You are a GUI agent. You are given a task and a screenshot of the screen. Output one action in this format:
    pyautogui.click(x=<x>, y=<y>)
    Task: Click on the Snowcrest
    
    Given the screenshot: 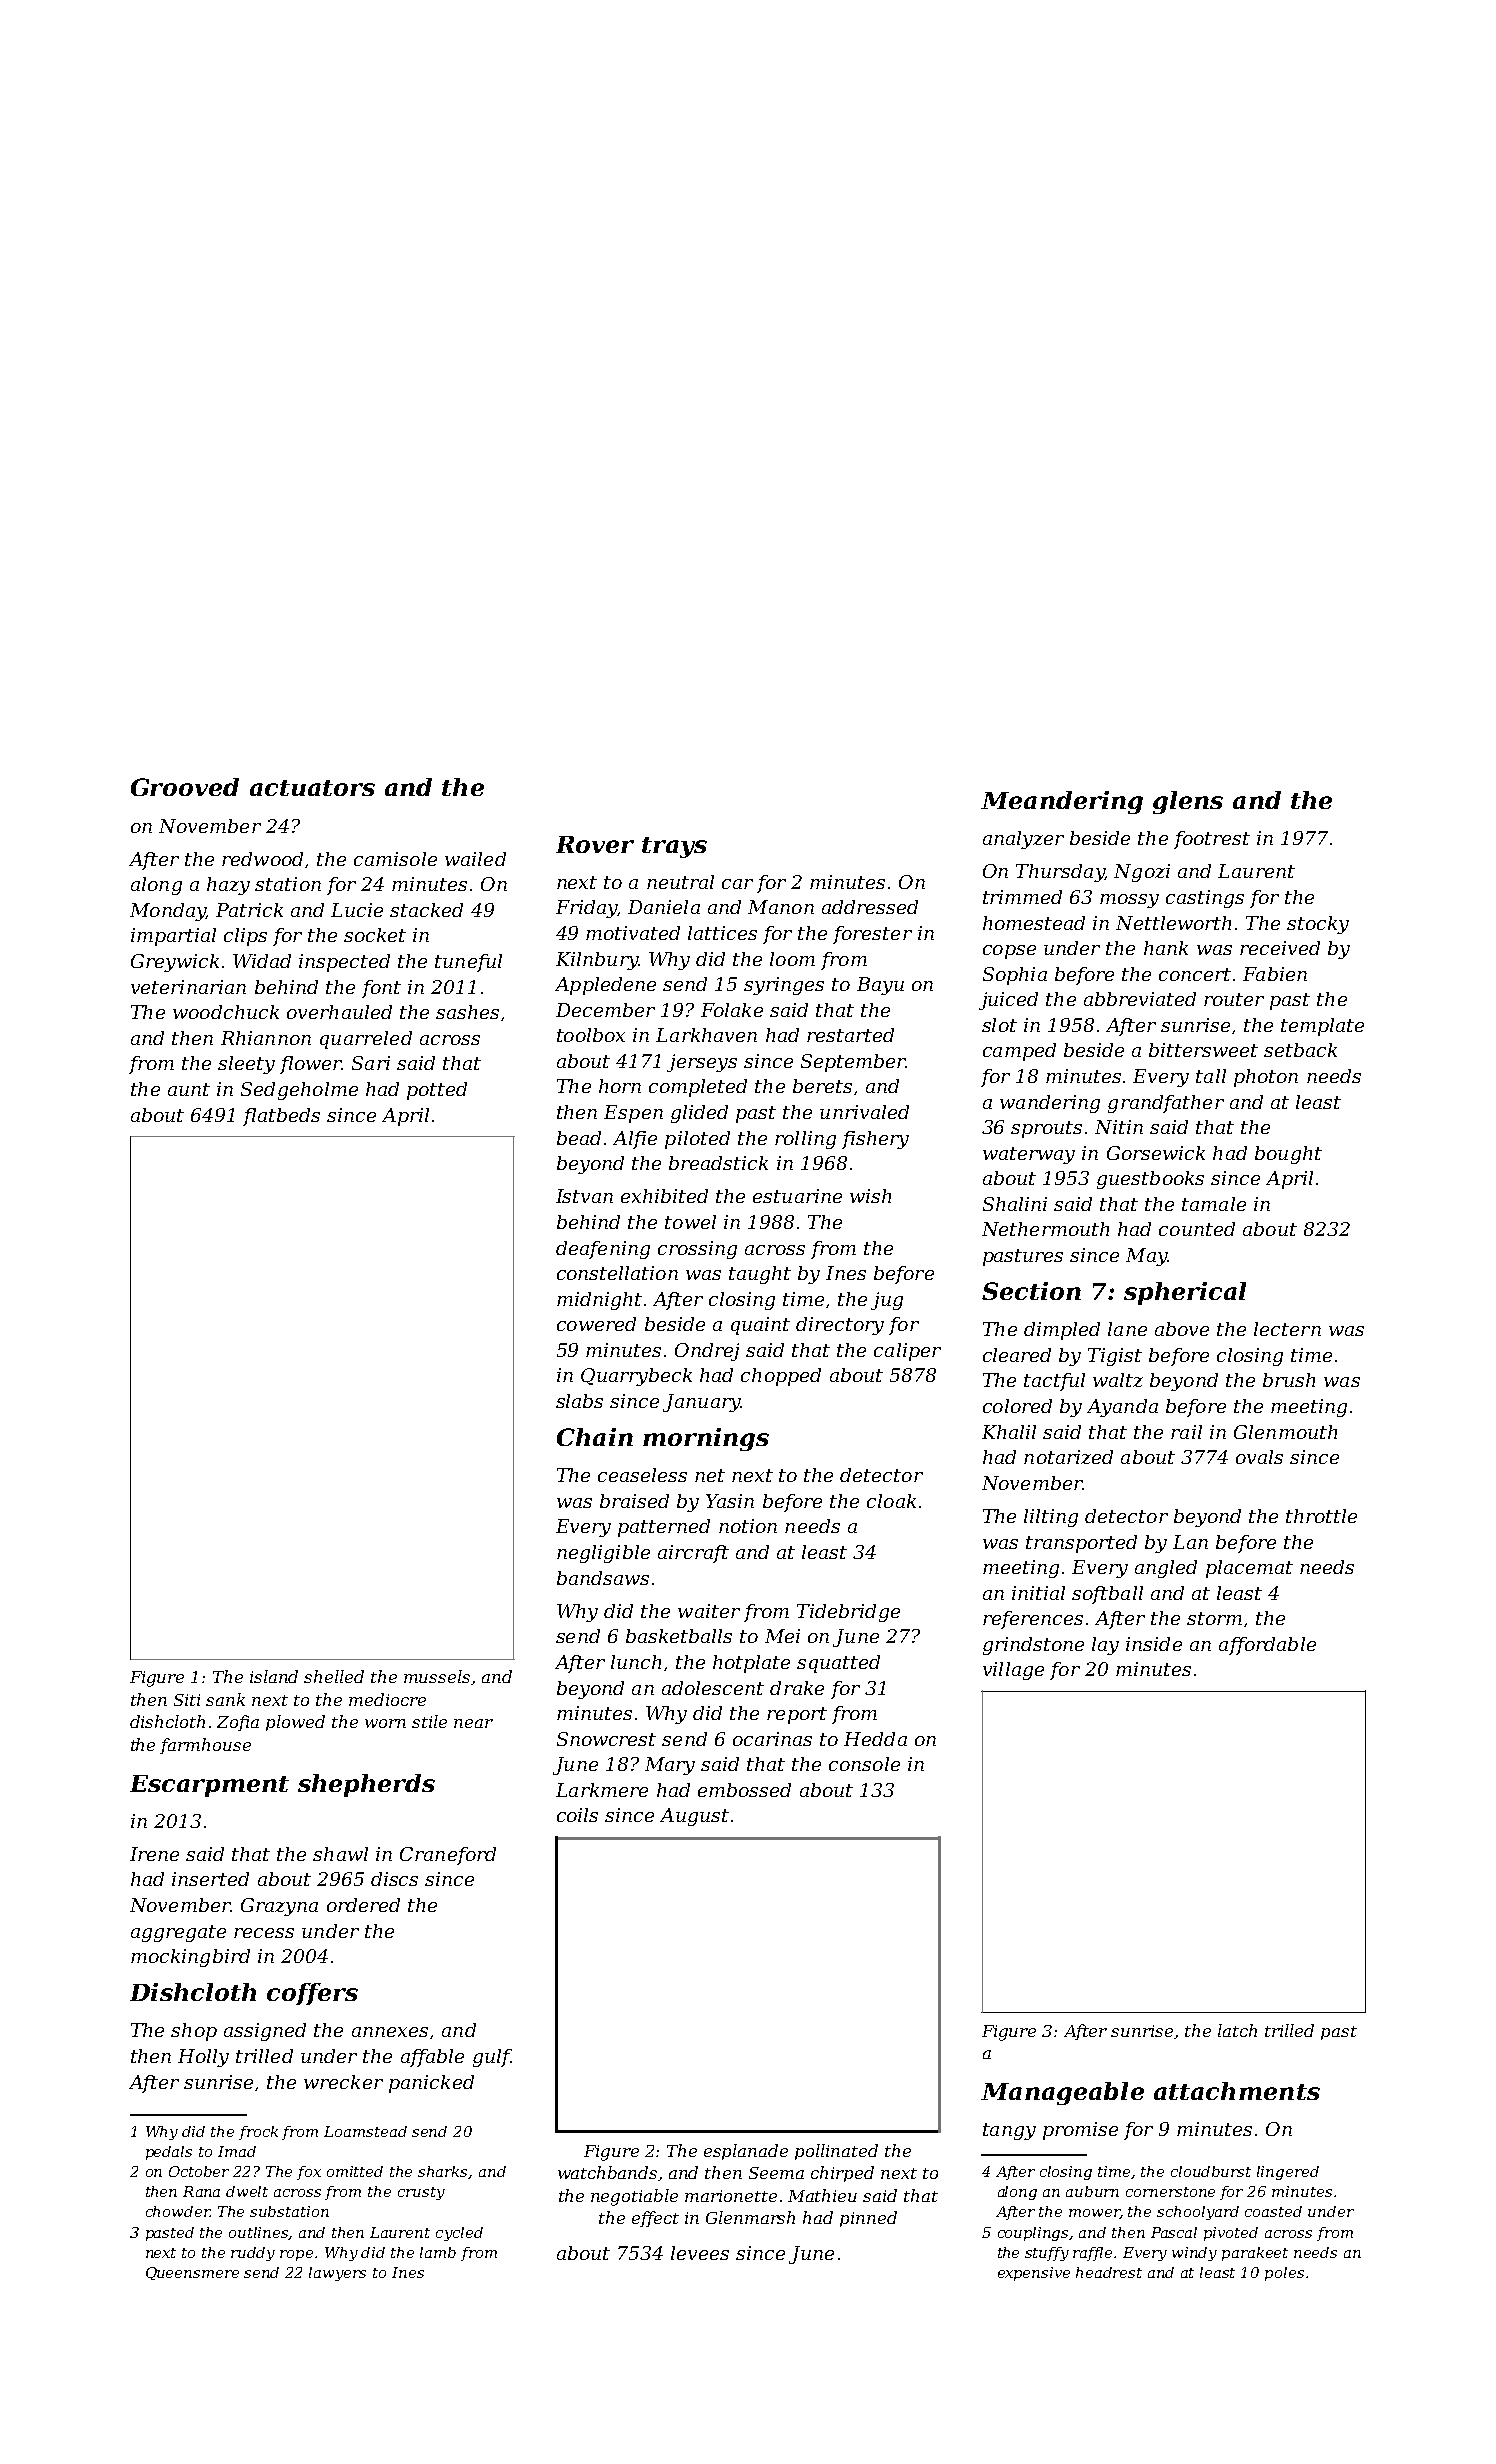 What is the action you would take?
    pyautogui.click(x=606, y=1739)
